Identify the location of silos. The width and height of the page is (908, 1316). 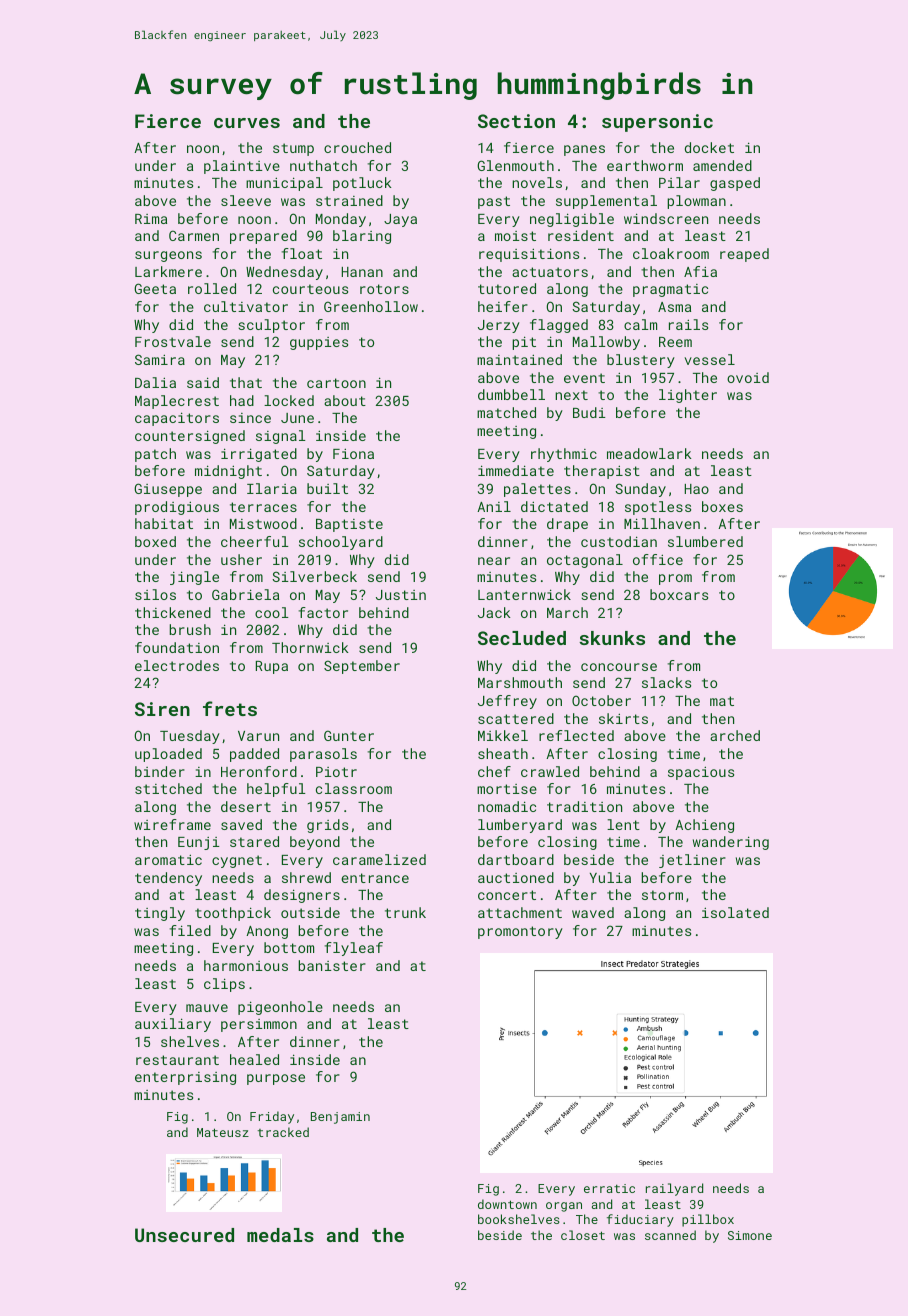
(155, 594).
